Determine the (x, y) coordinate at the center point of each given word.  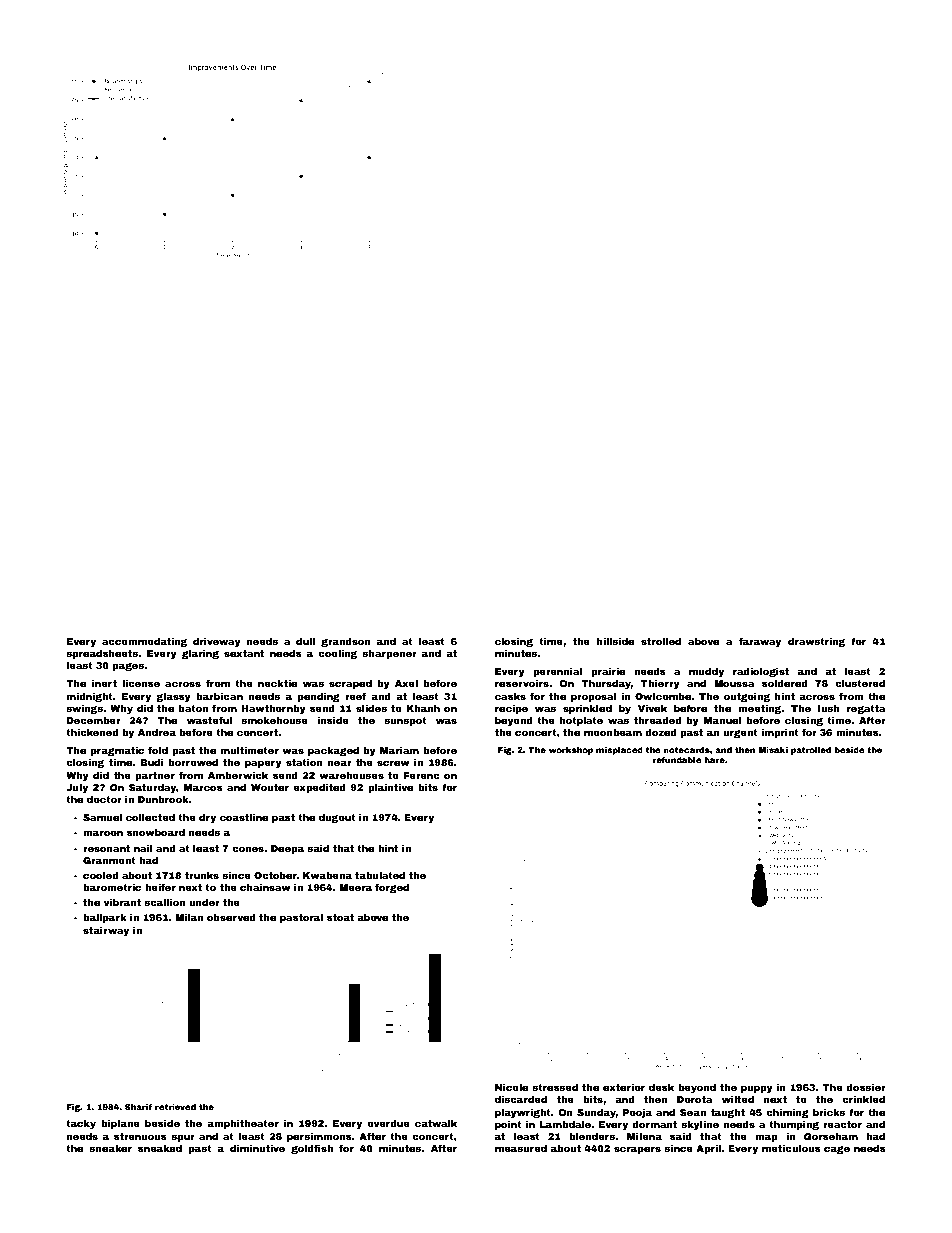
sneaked (160, 1148)
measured (521, 1148)
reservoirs (522, 683)
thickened (92, 732)
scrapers (637, 1150)
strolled (661, 641)
